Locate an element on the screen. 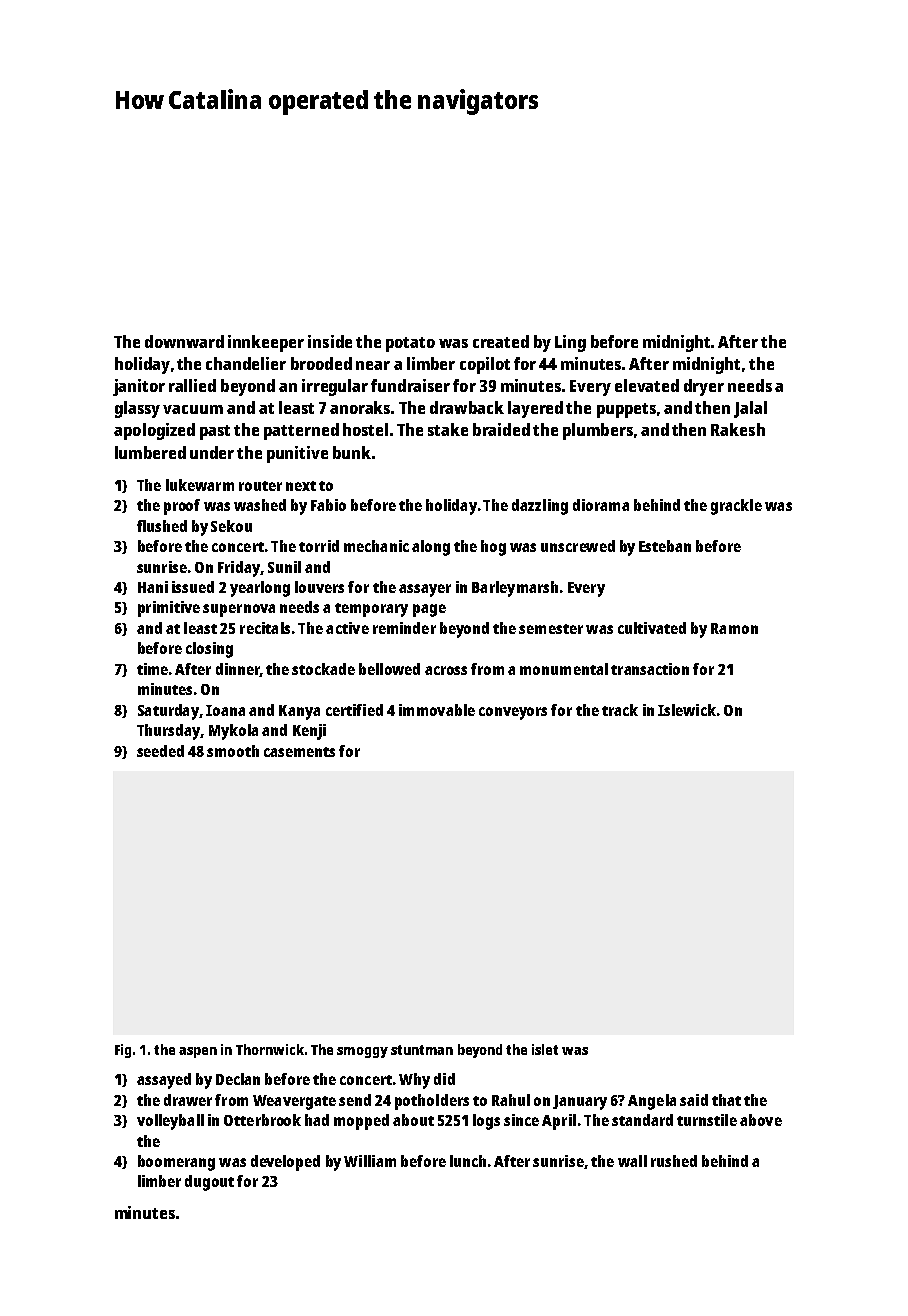 The width and height of the screenshot is (908, 1316). downward is located at coordinates (184, 341).
